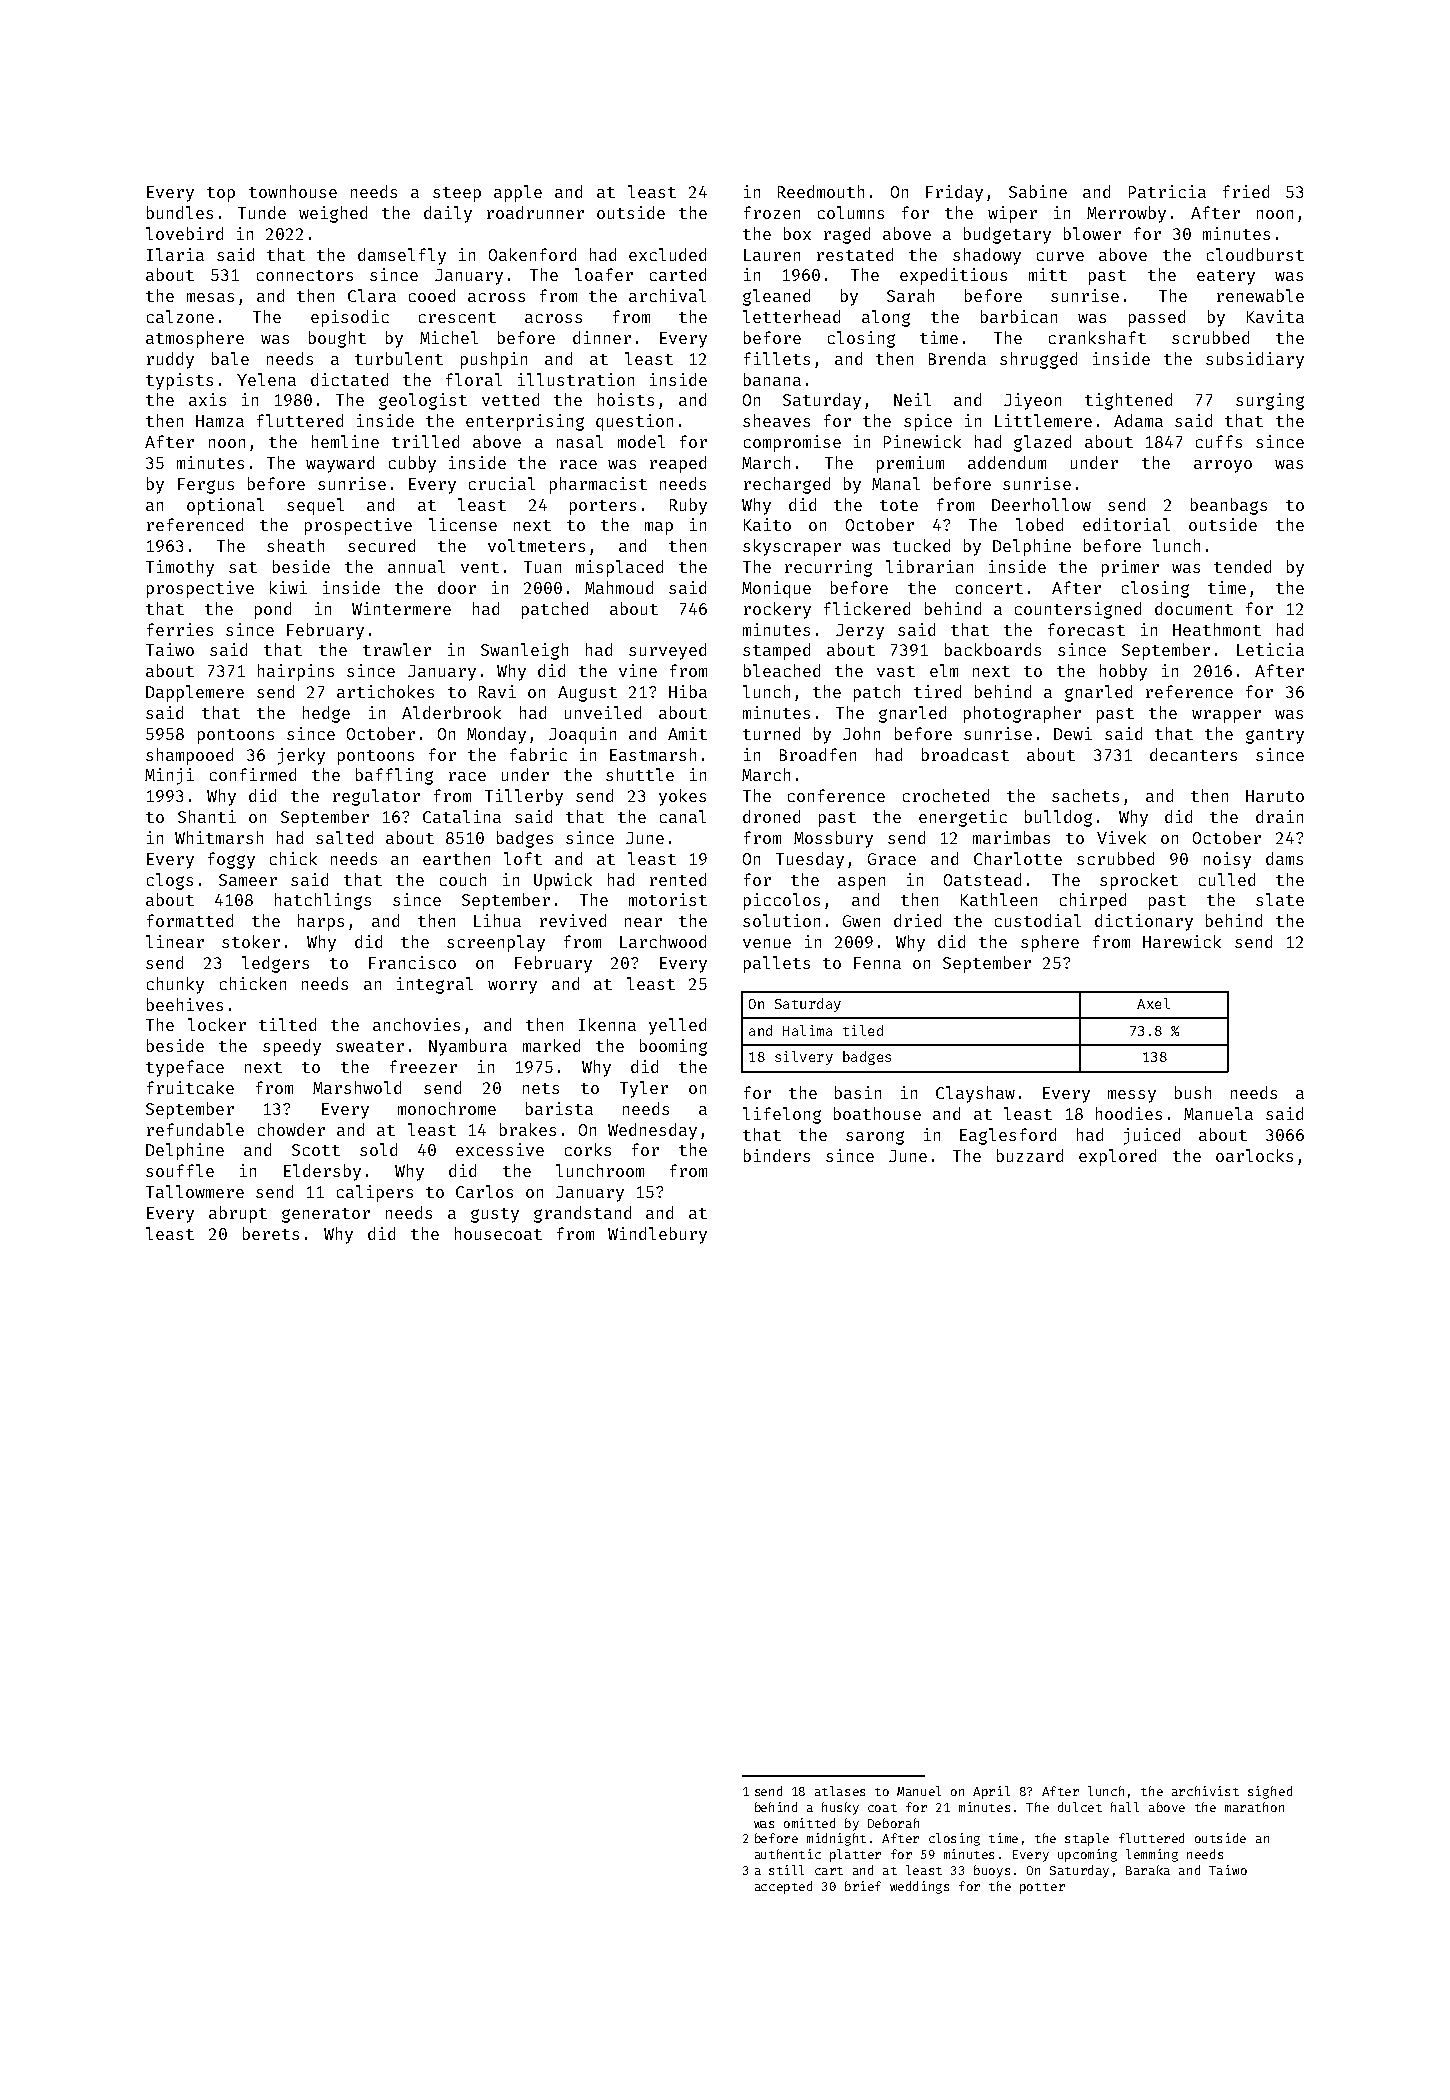 The width and height of the screenshot is (1450, 2100). What do you see at coordinates (271, 1233) in the screenshot?
I see `berets` at bounding box center [271, 1233].
